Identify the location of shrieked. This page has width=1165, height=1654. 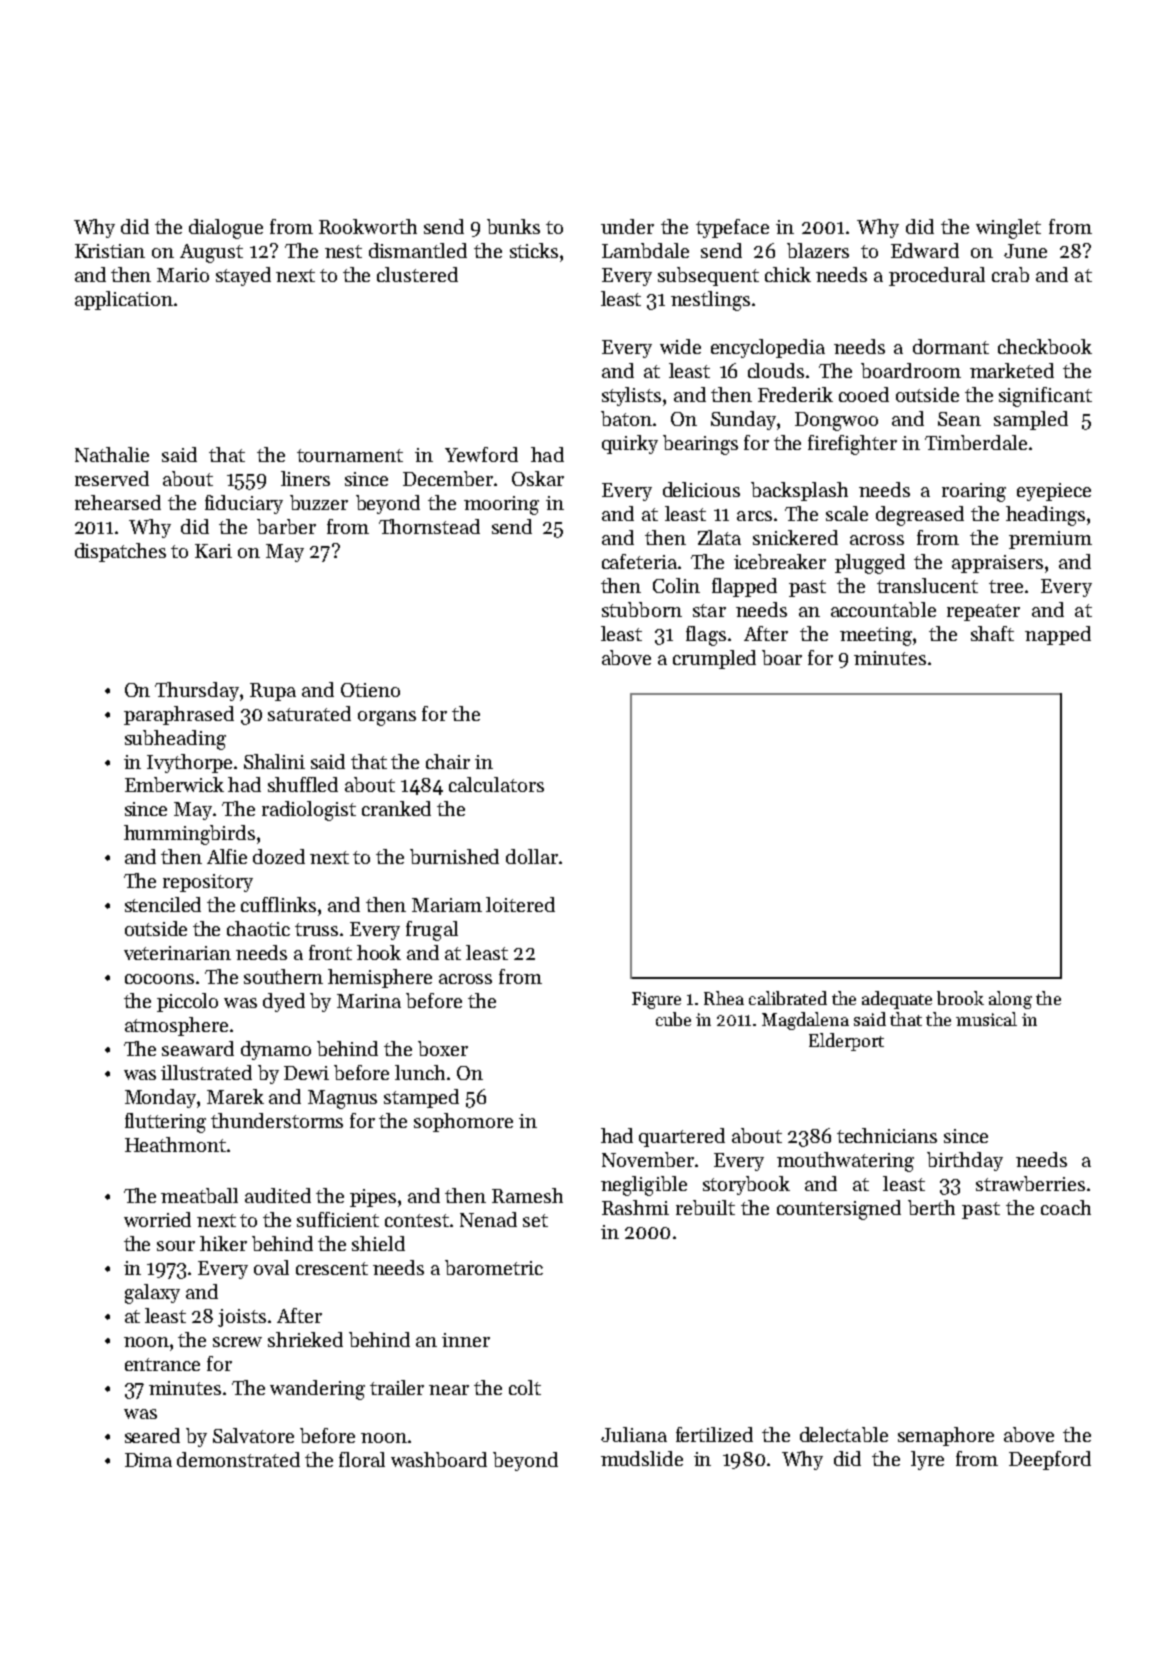
(305, 1339).
